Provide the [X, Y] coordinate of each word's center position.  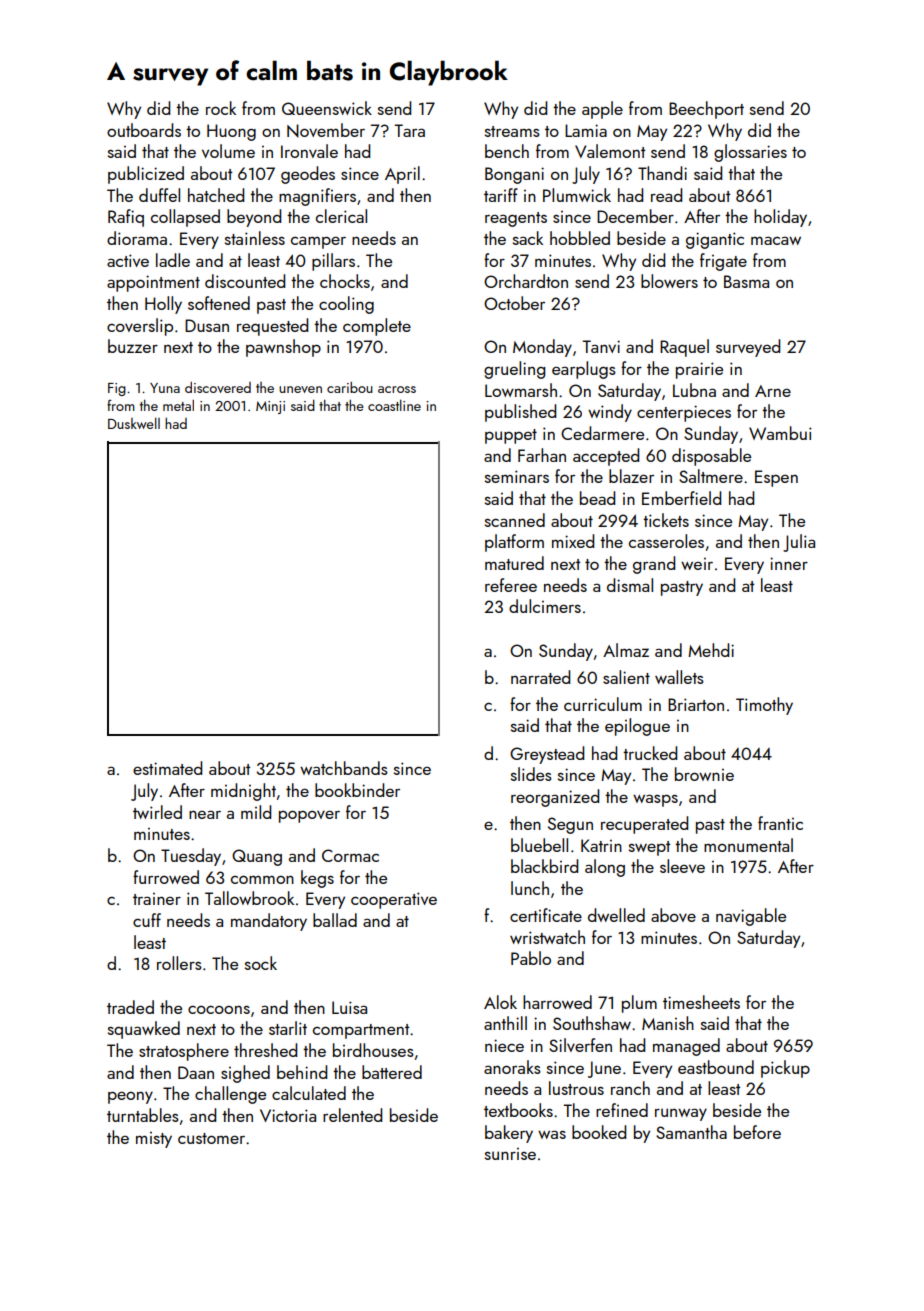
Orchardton [526, 281]
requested [272, 327]
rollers [179, 963]
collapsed [185, 218]
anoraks [512, 1067]
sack [528, 238]
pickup [785, 1069]
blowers [669, 281]
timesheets [701, 1002]
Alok [500, 1002]
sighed [245, 1074]
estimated [167, 768]
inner [789, 563]
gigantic [715, 240]
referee [511, 585]
